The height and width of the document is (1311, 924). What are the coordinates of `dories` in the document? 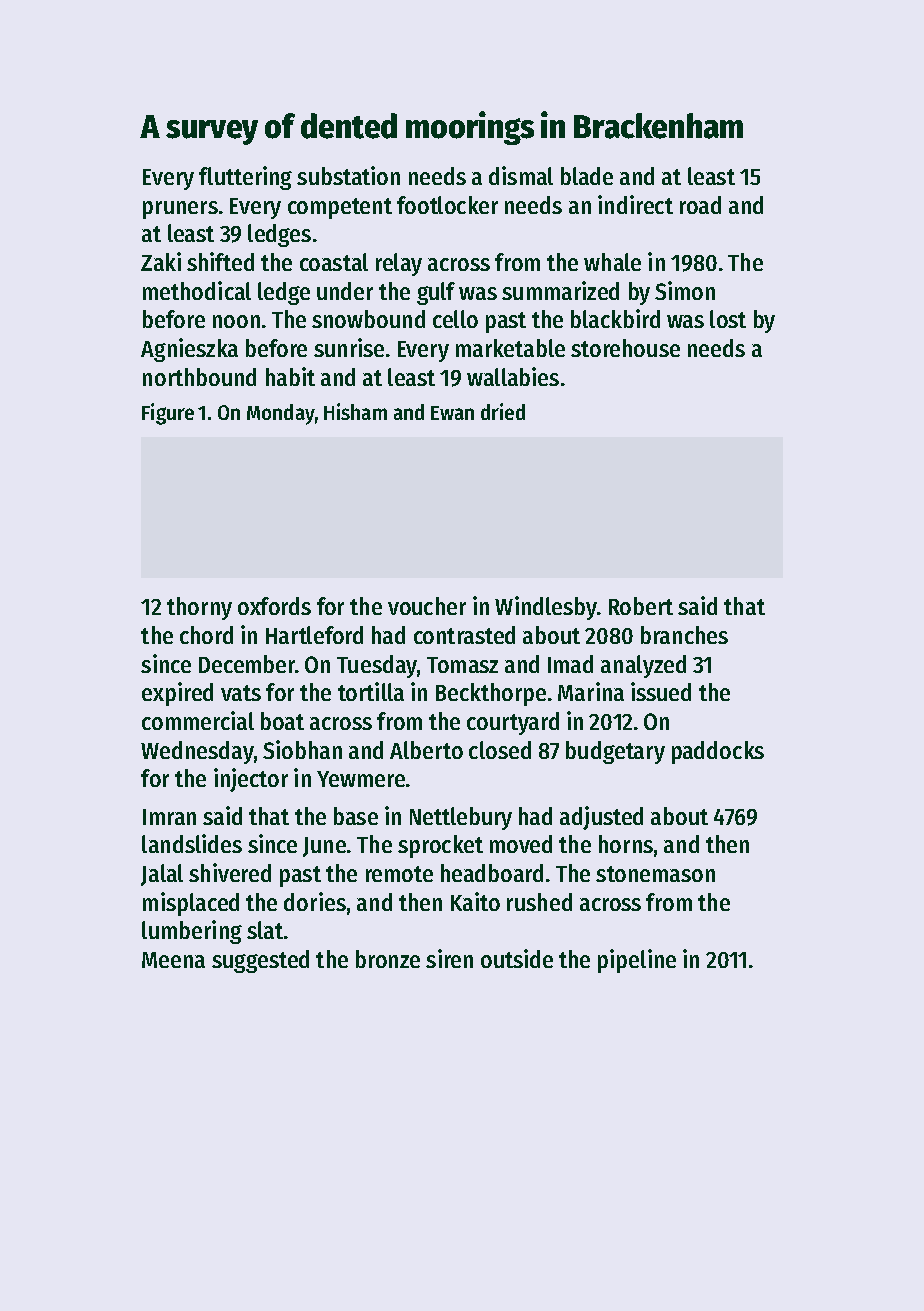 It's located at (315, 901).
